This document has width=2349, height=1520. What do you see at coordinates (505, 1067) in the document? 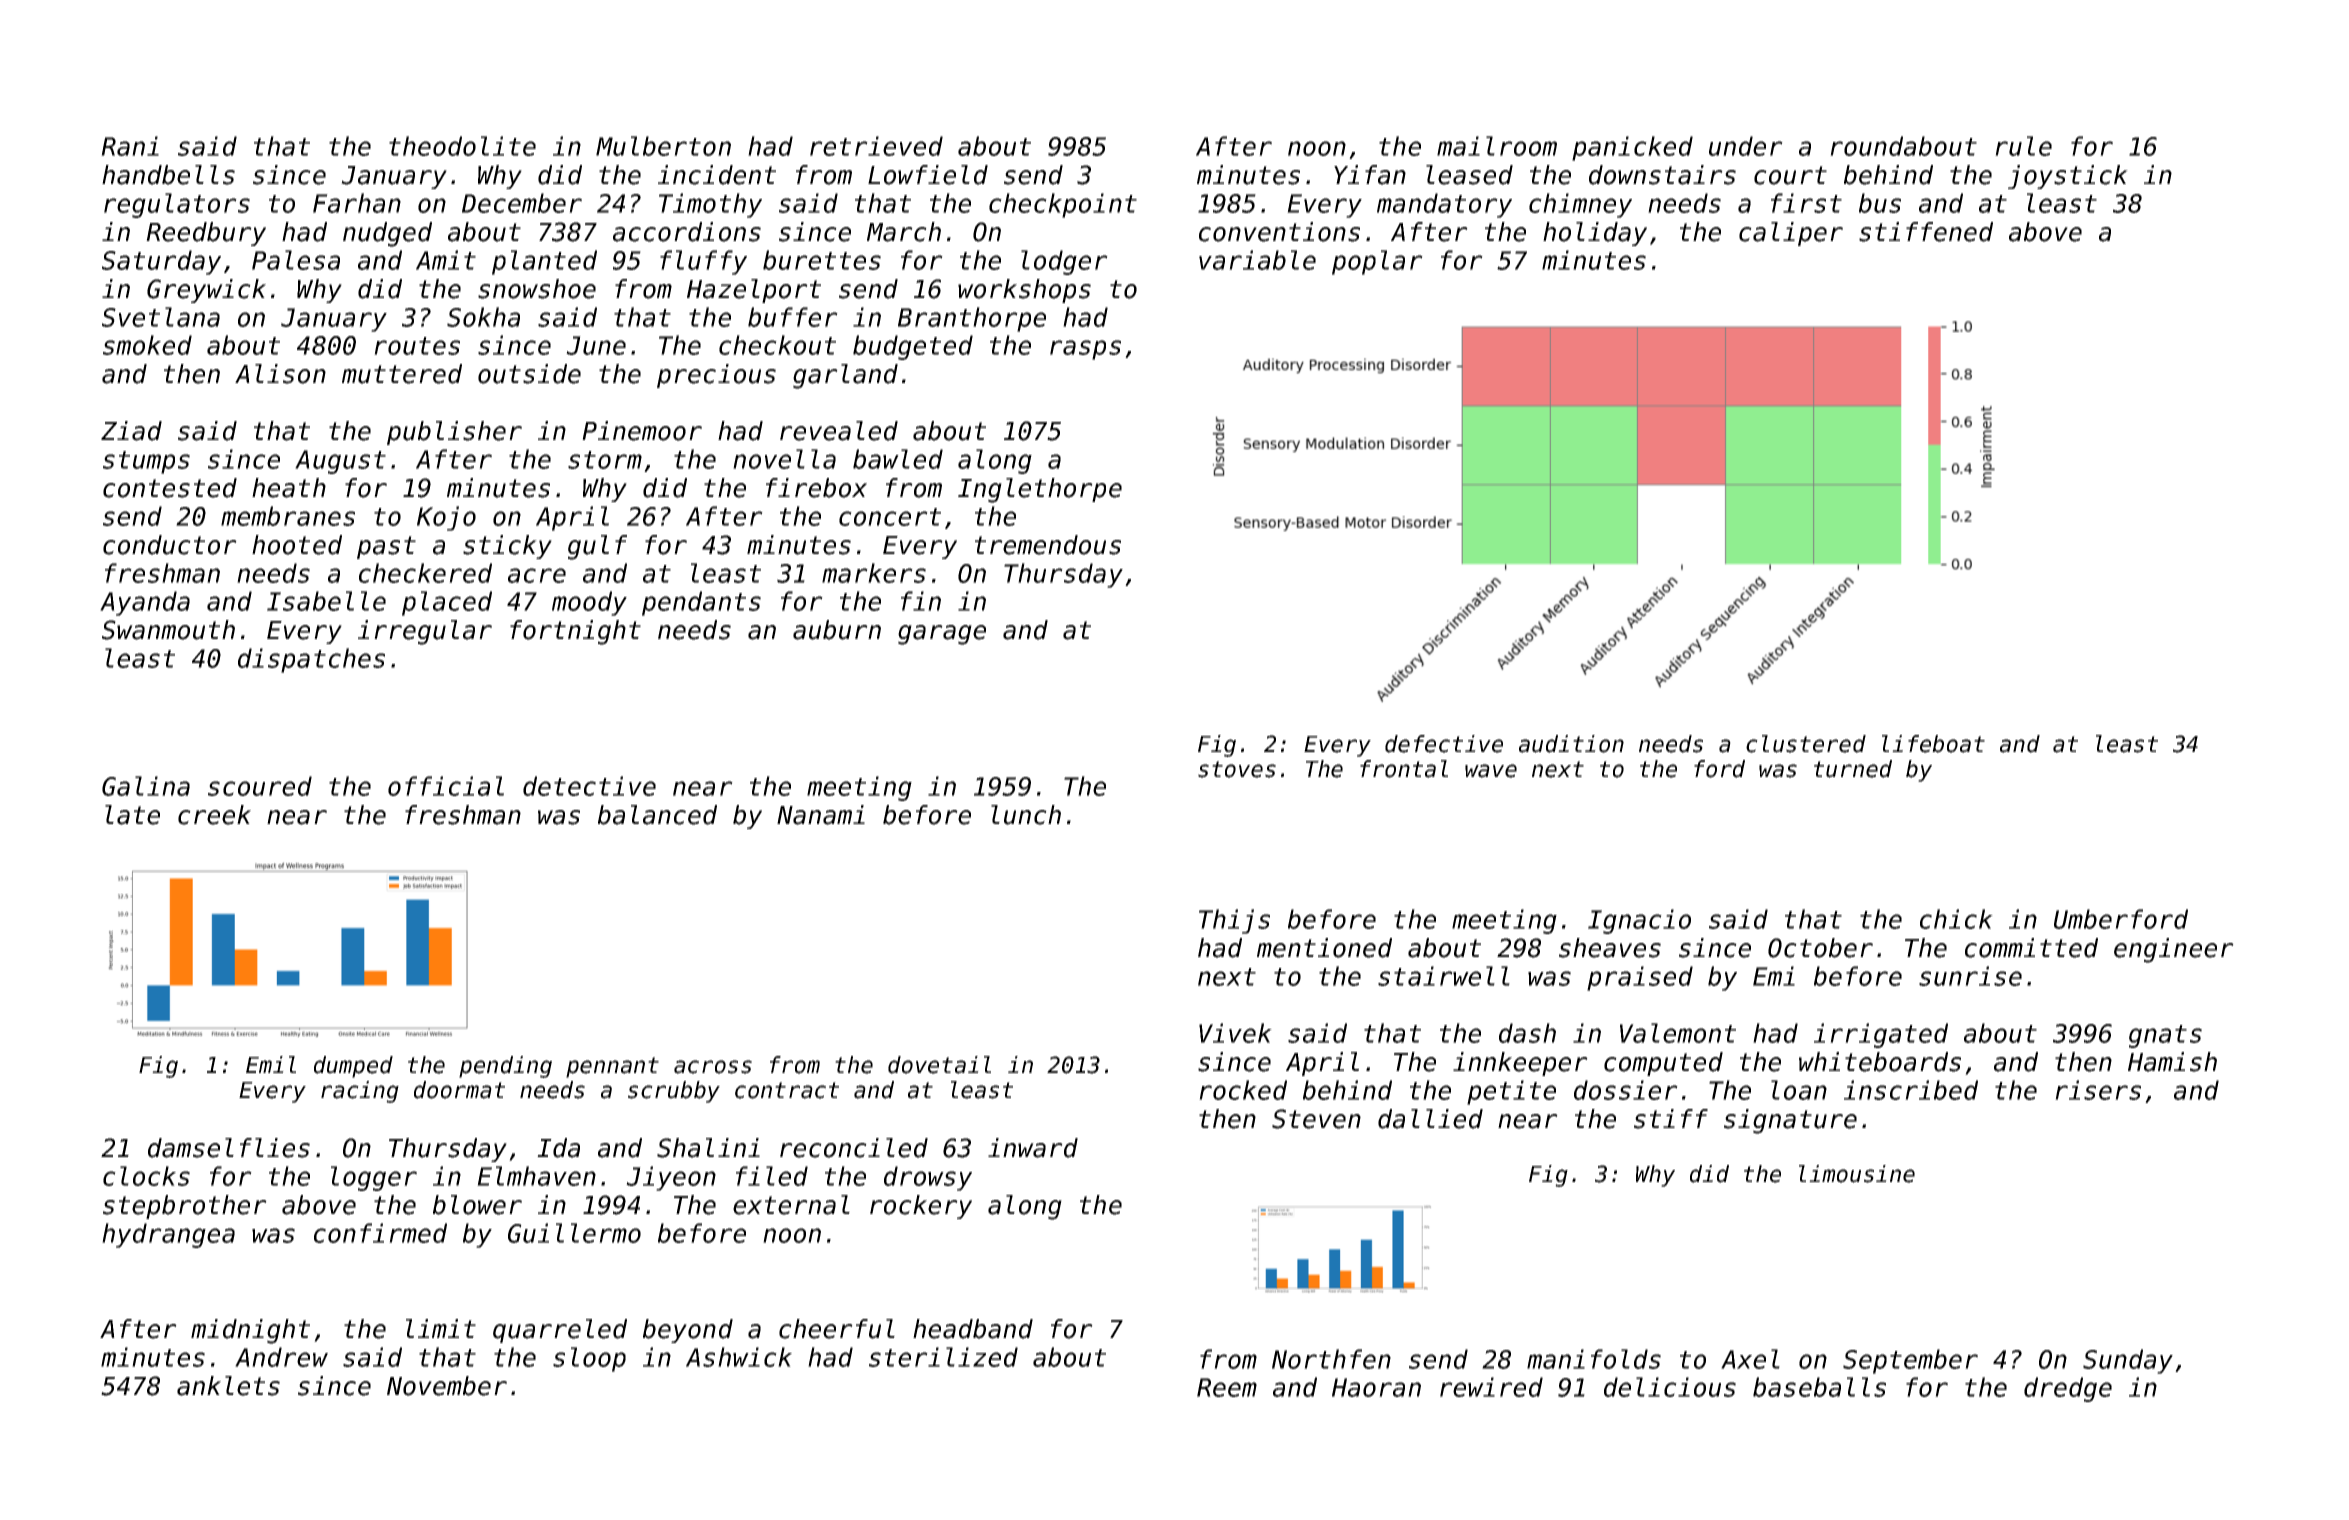
I see `pending` at bounding box center [505, 1067].
